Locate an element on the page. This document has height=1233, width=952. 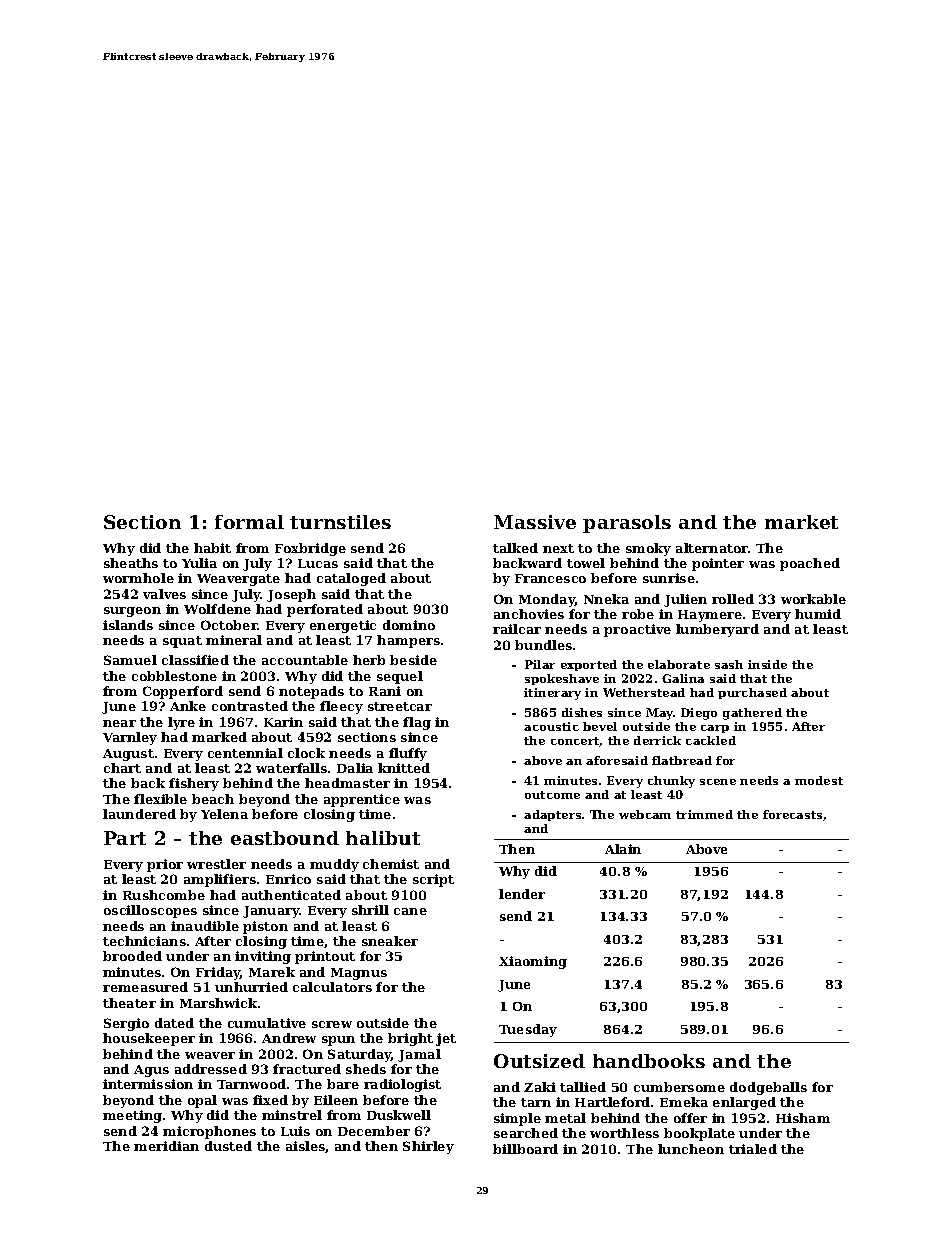
Dalia is located at coordinates (355, 768).
